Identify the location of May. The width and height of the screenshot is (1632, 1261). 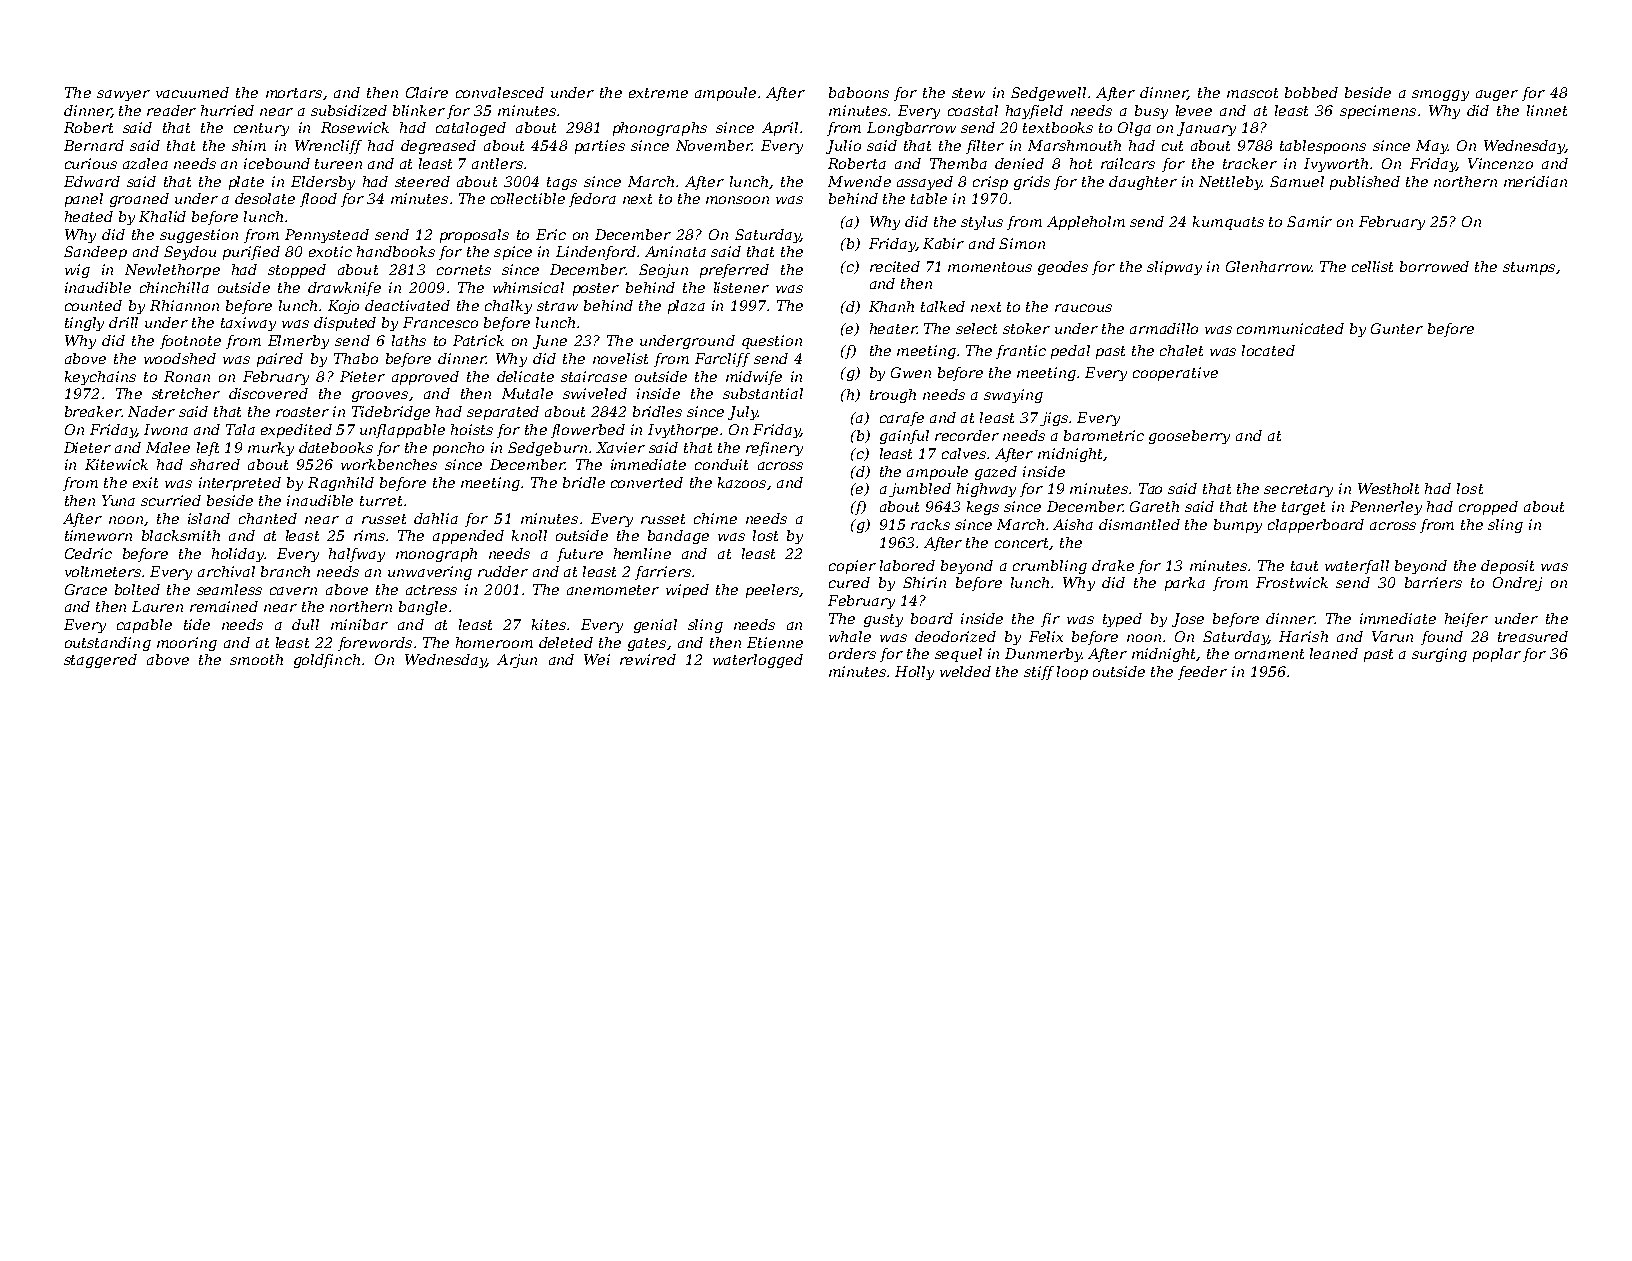
(1431, 147).
